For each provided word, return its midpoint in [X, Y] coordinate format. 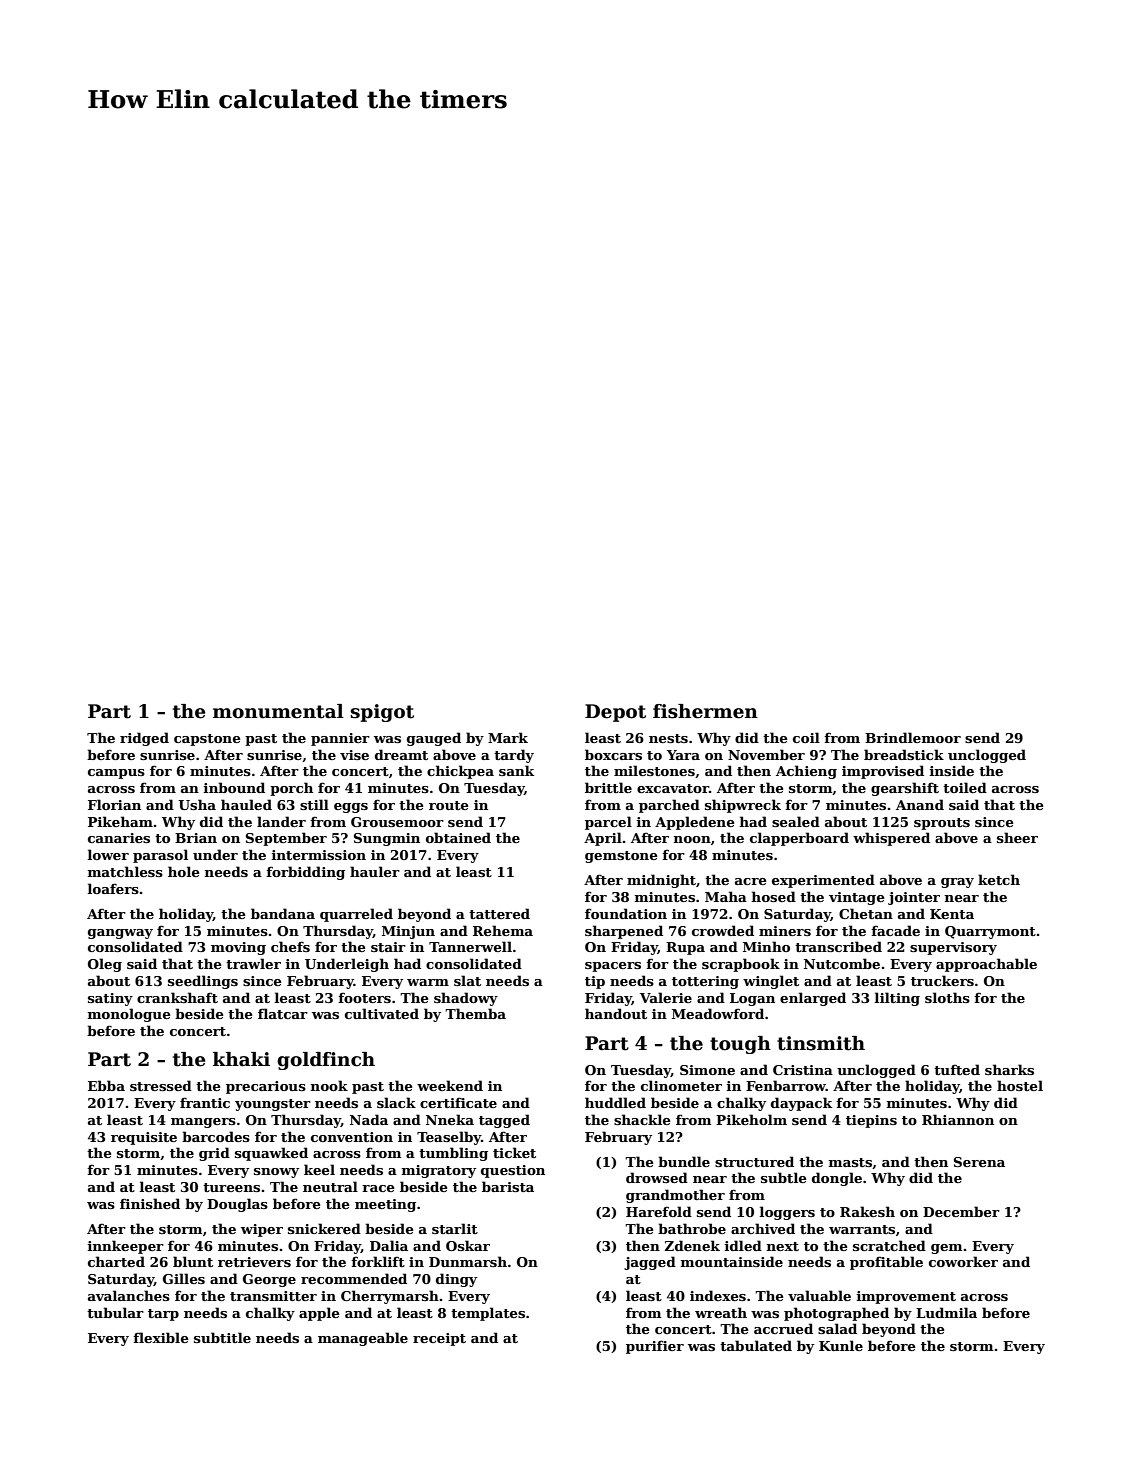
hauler [375, 871]
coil [806, 737]
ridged [144, 739]
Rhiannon [958, 1119]
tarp [163, 1315]
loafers [113, 888]
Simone [707, 1070]
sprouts [942, 824]
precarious [266, 1087]
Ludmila [946, 1312]
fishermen [705, 711]
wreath [721, 1312]
